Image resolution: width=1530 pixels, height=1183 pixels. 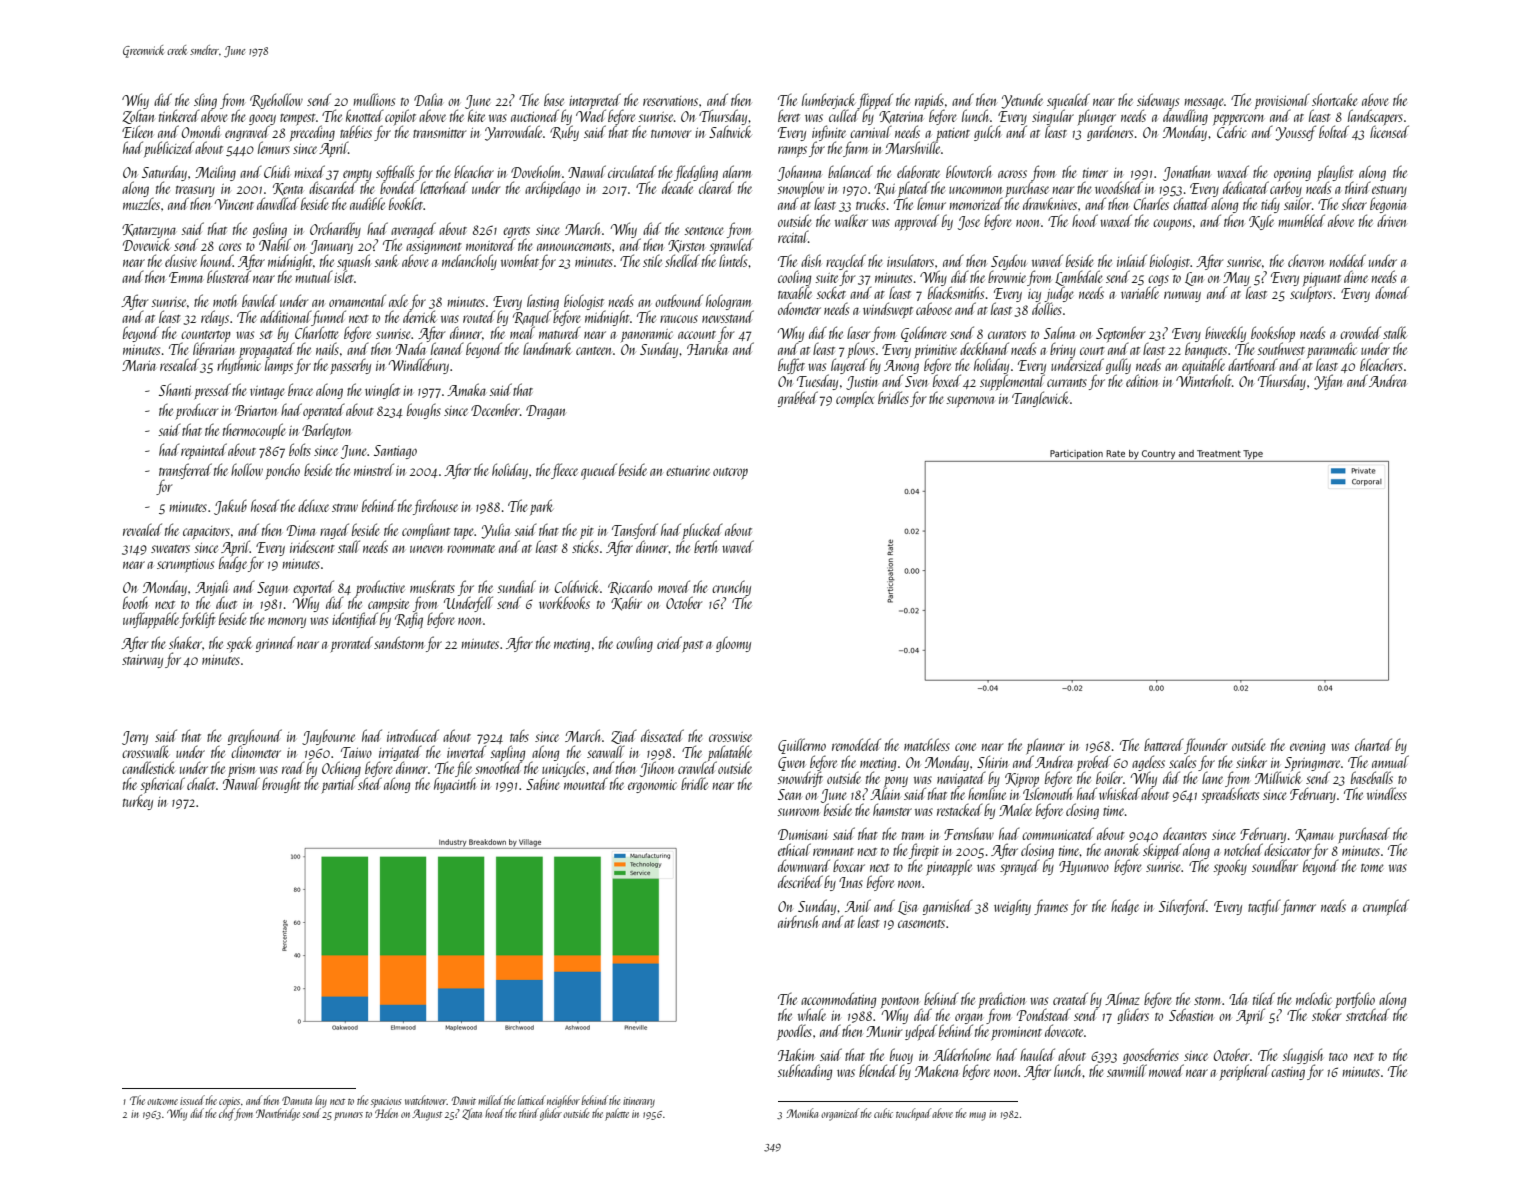 I want to click on Rafiq, so click(x=409, y=621).
